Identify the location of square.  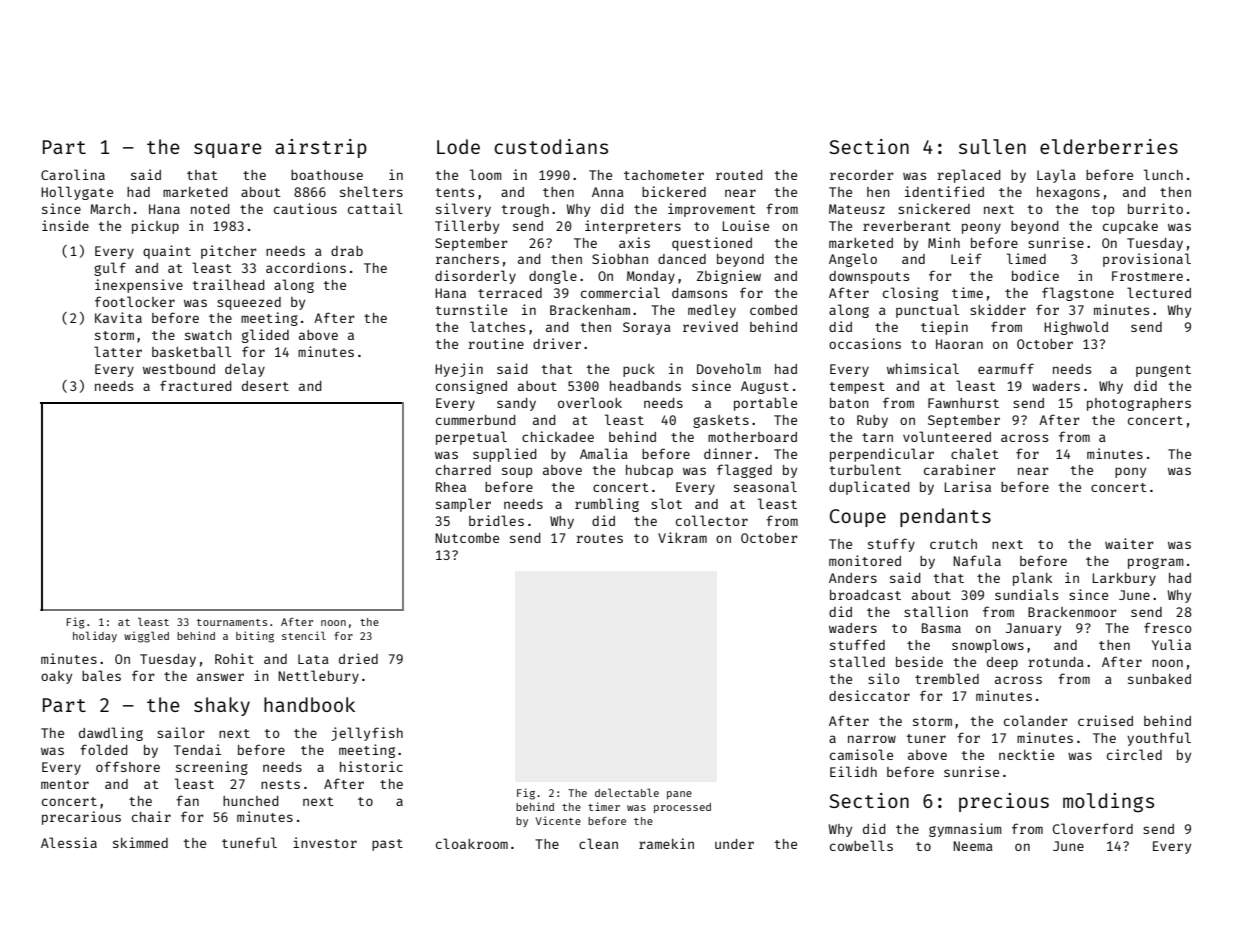
(228, 150).
